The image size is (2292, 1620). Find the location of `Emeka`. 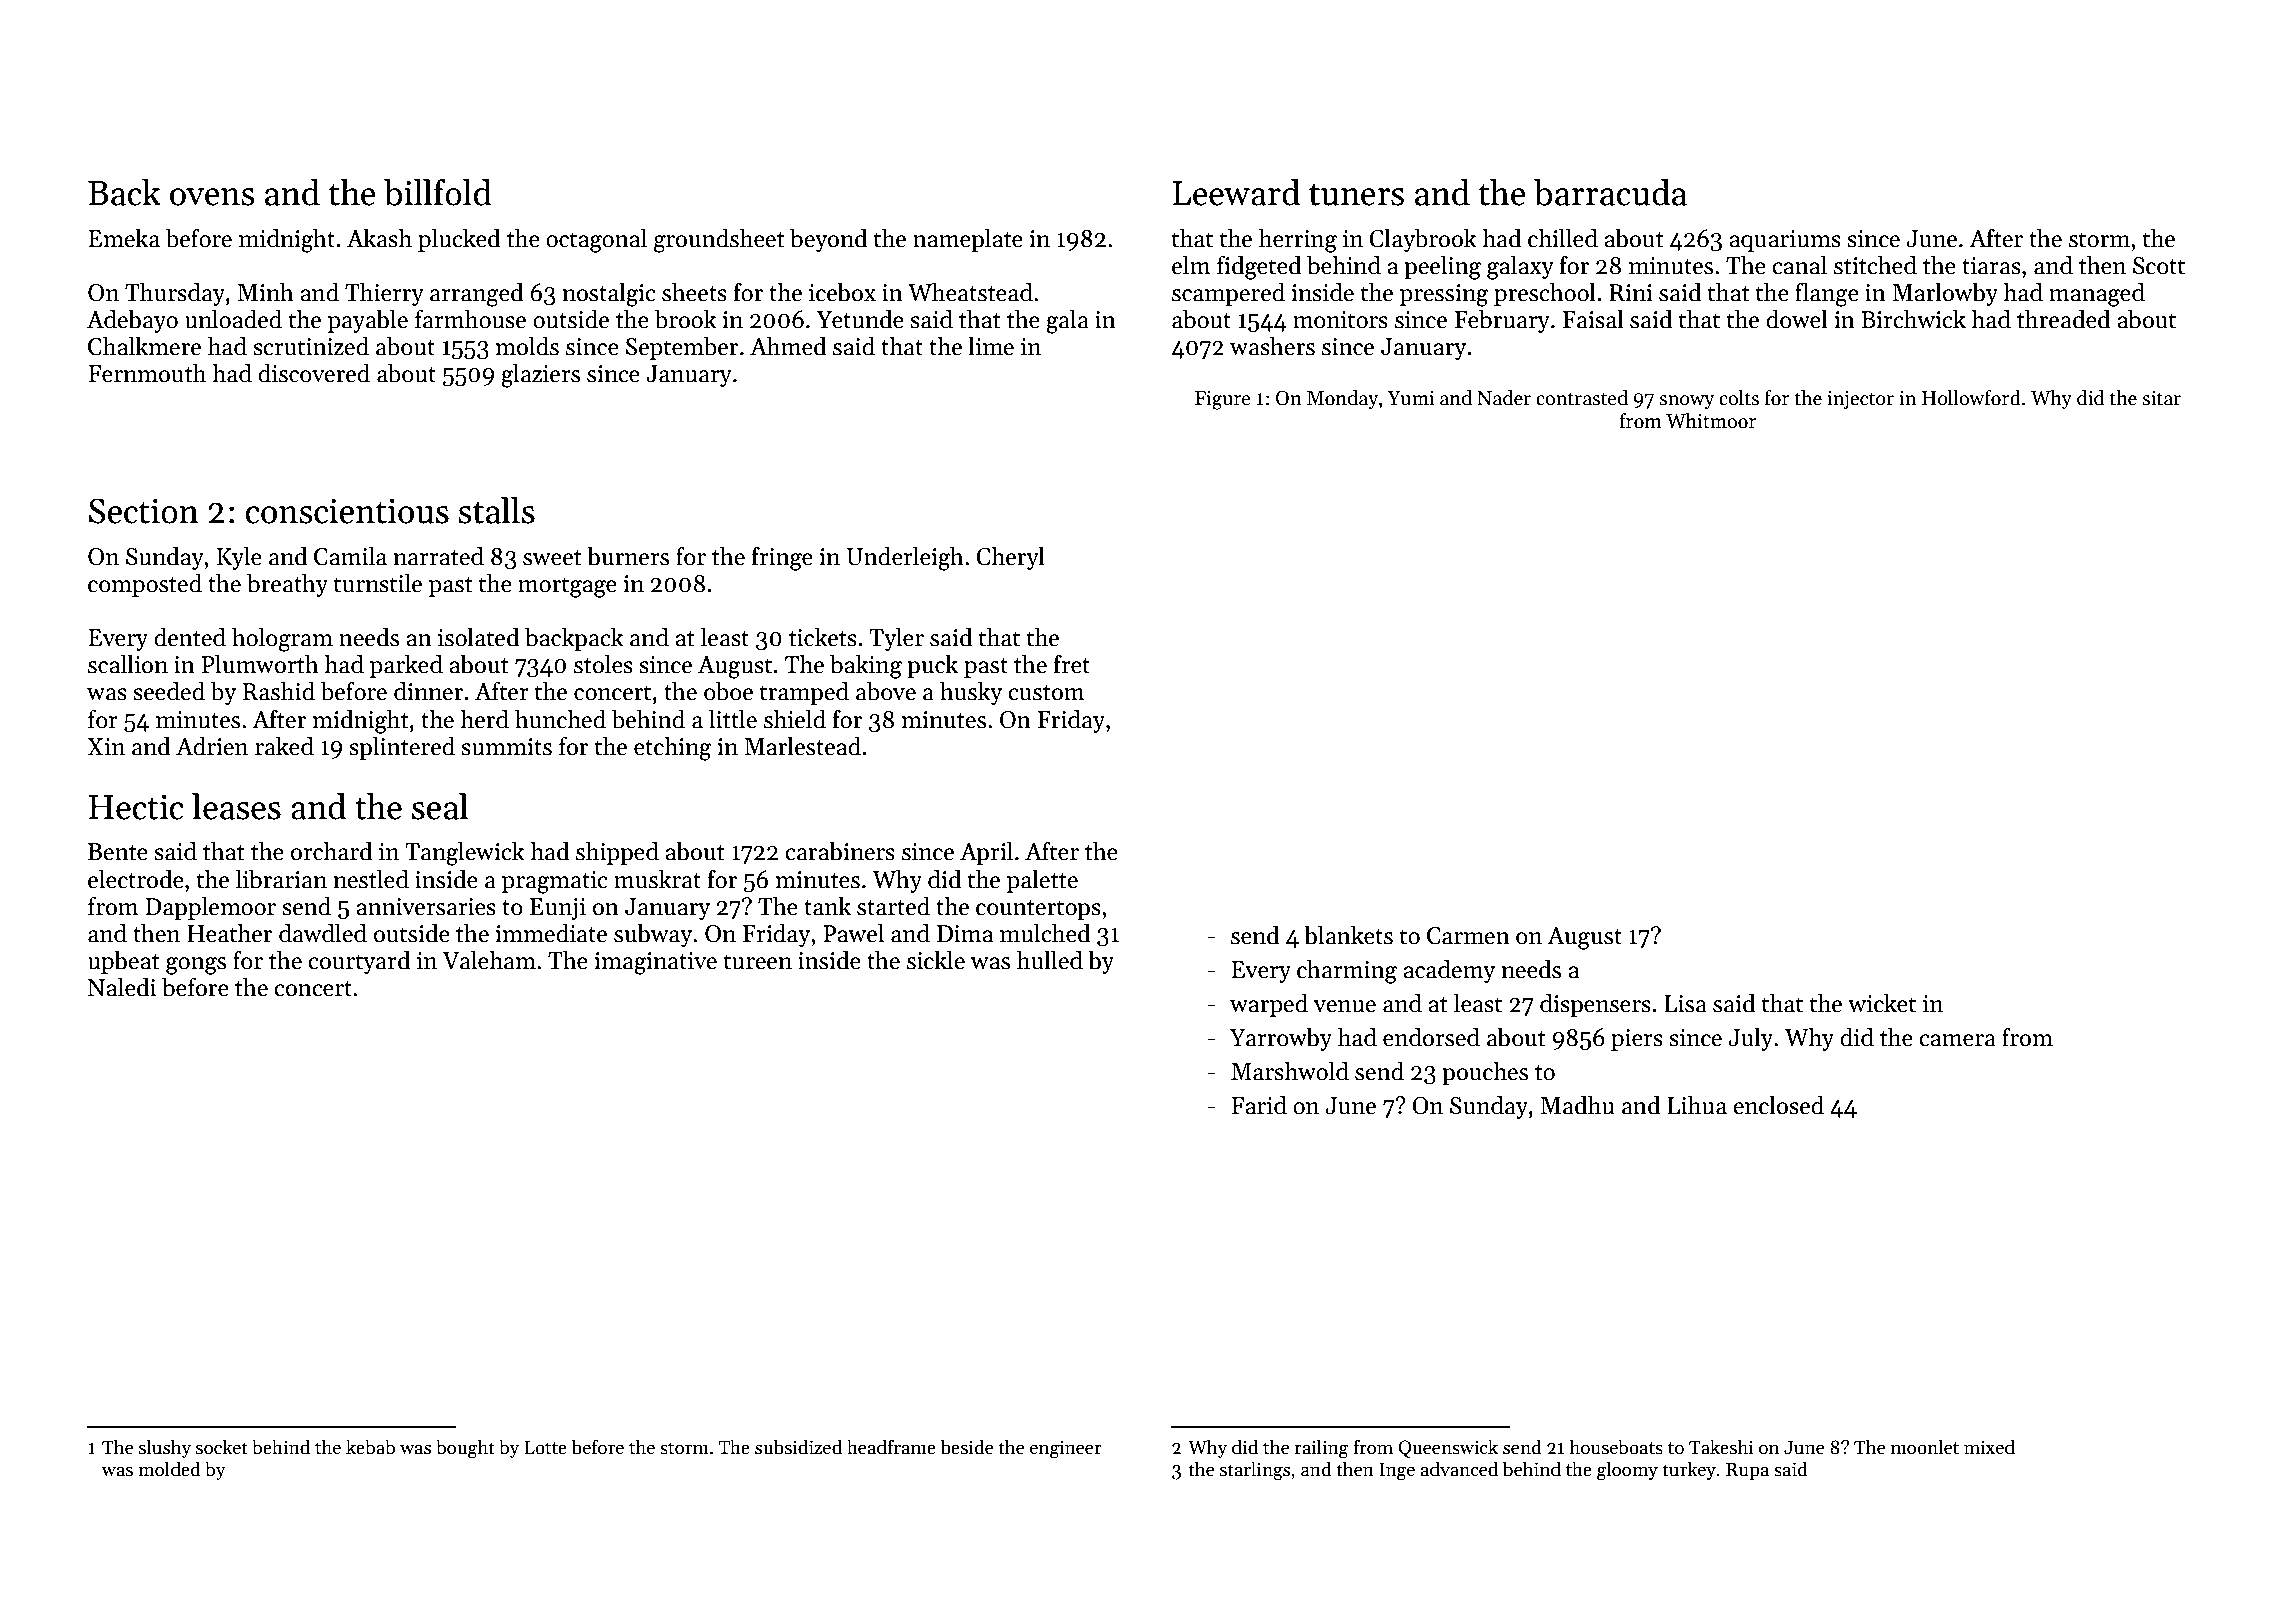

Emeka is located at coordinates (124, 238).
